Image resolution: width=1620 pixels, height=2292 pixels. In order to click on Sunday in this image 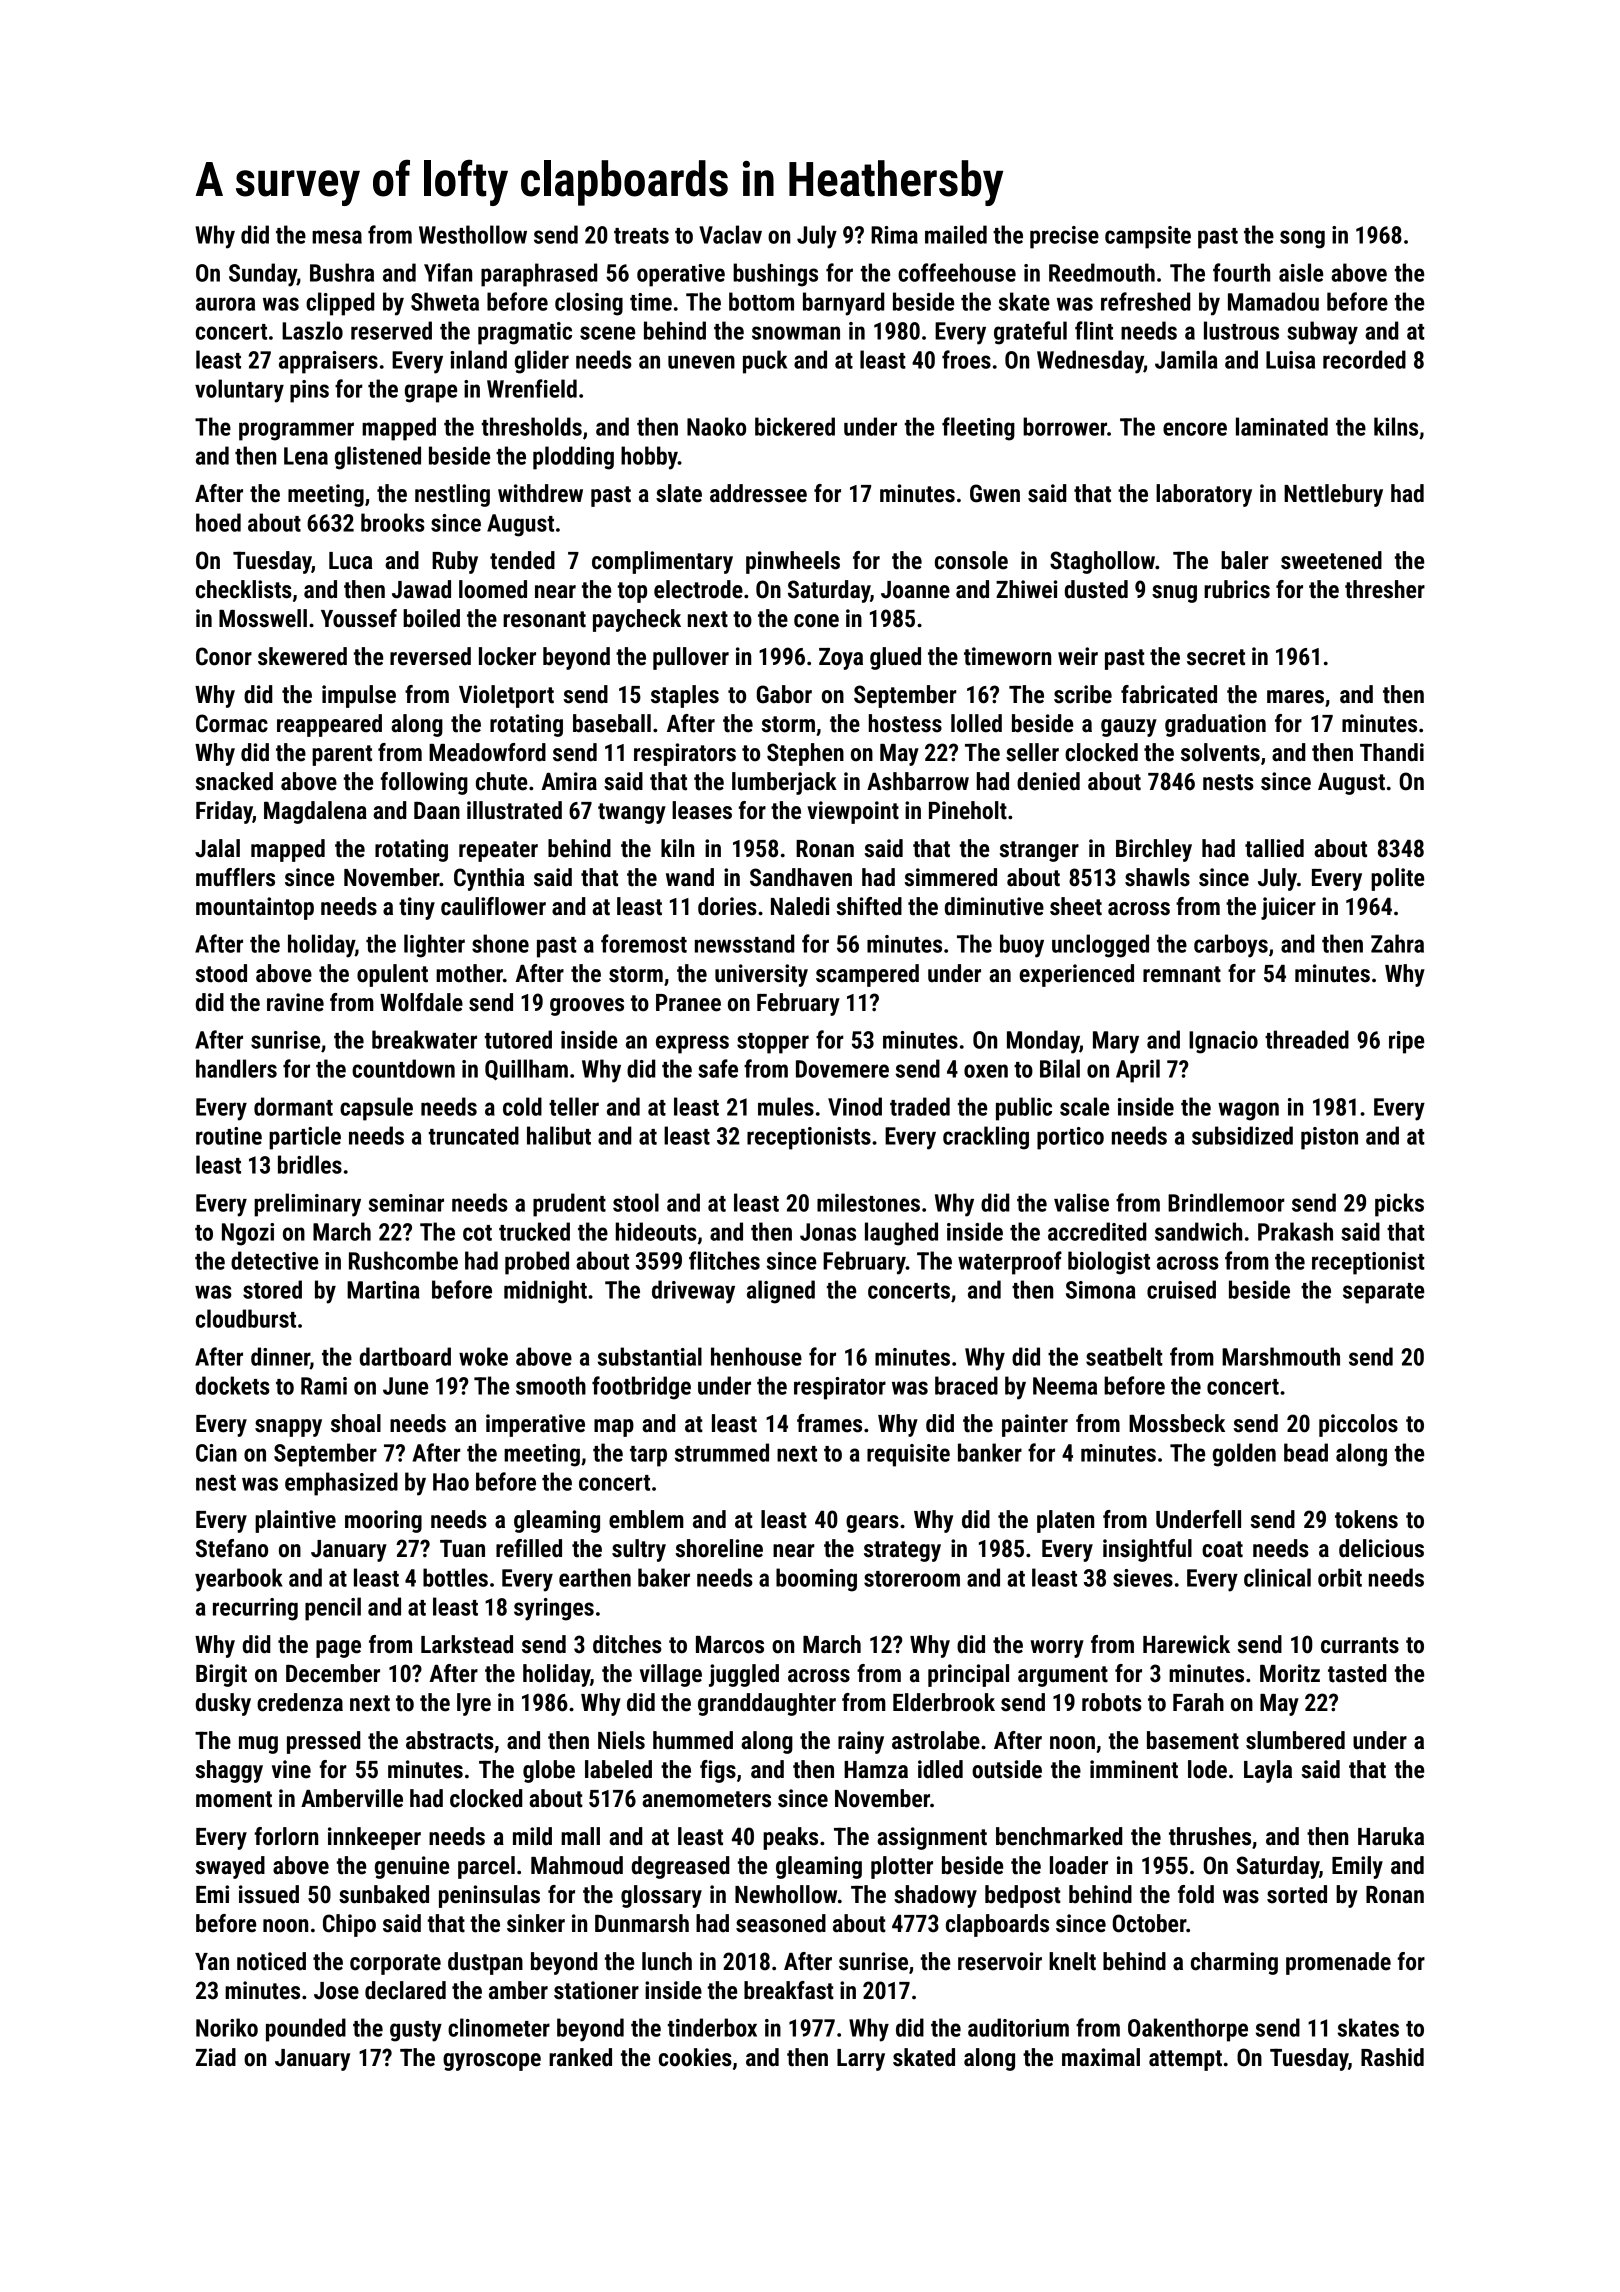, I will do `click(263, 275)`.
